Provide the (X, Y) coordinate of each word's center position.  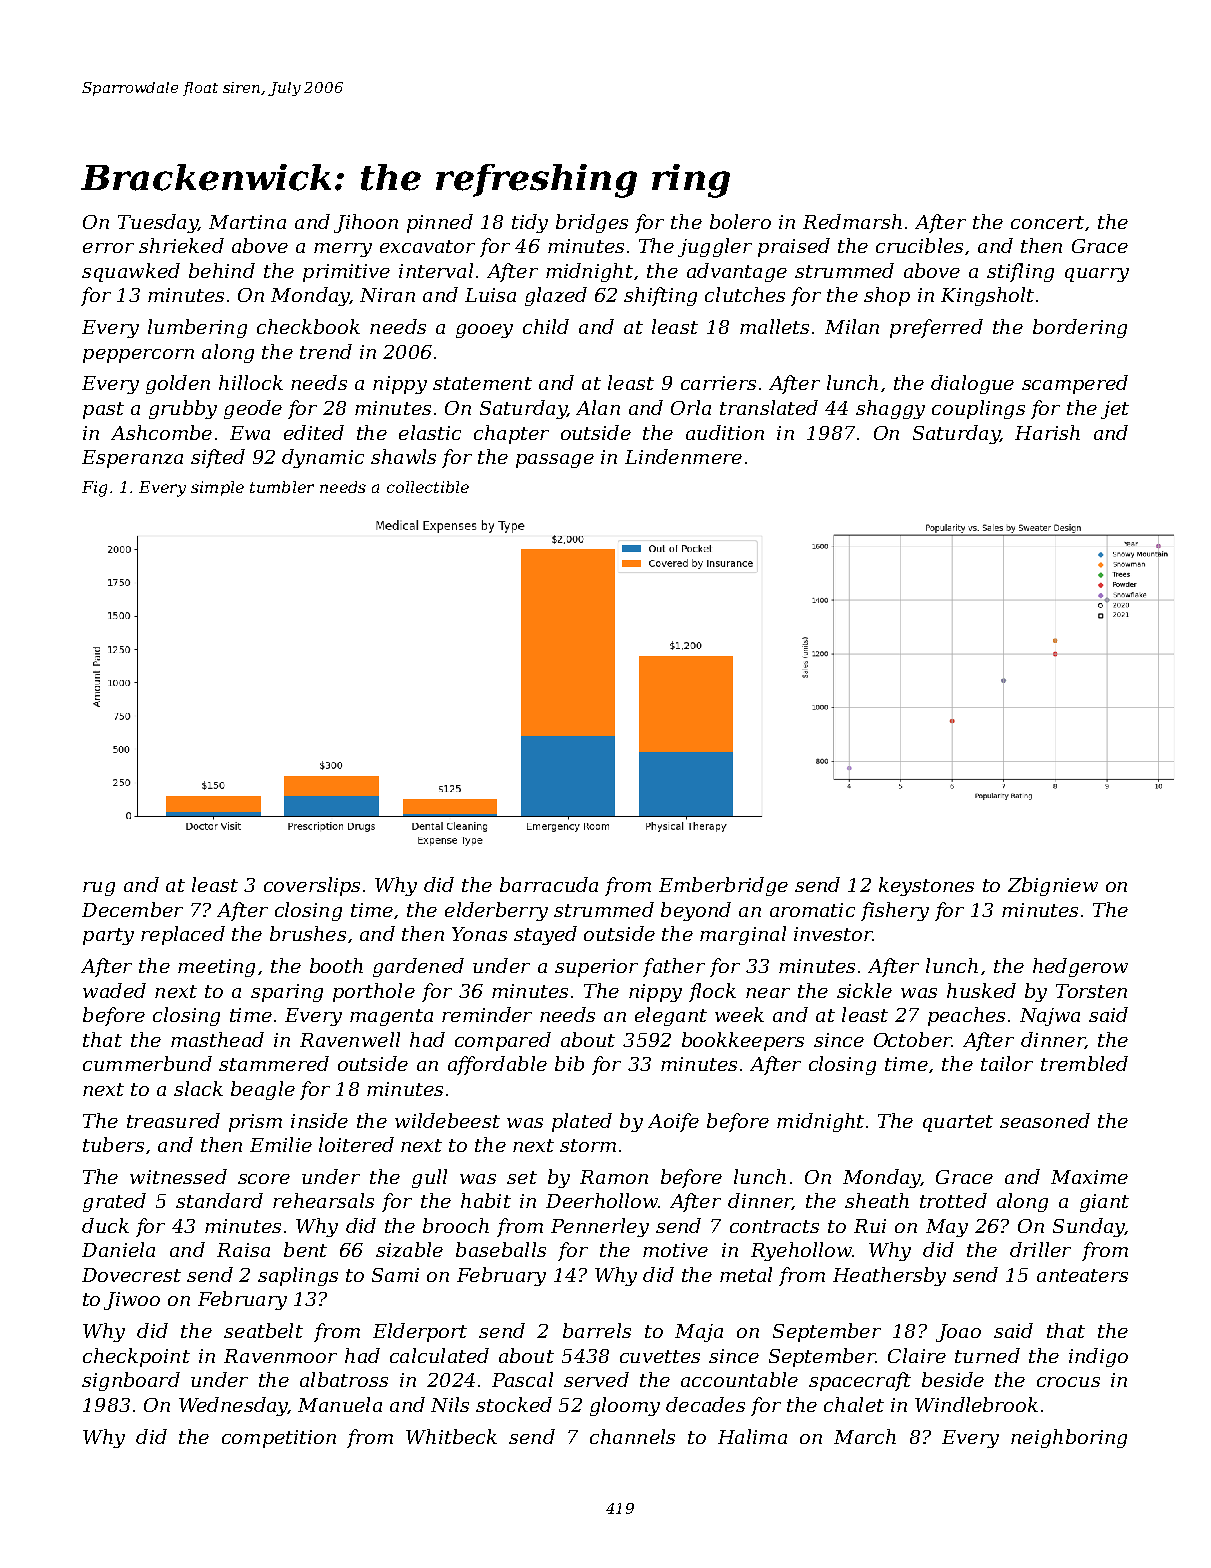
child (546, 326)
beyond (696, 911)
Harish (1047, 432)
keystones (926, 886)
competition (279, 1439)
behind (222, 270)
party (108, 936)
